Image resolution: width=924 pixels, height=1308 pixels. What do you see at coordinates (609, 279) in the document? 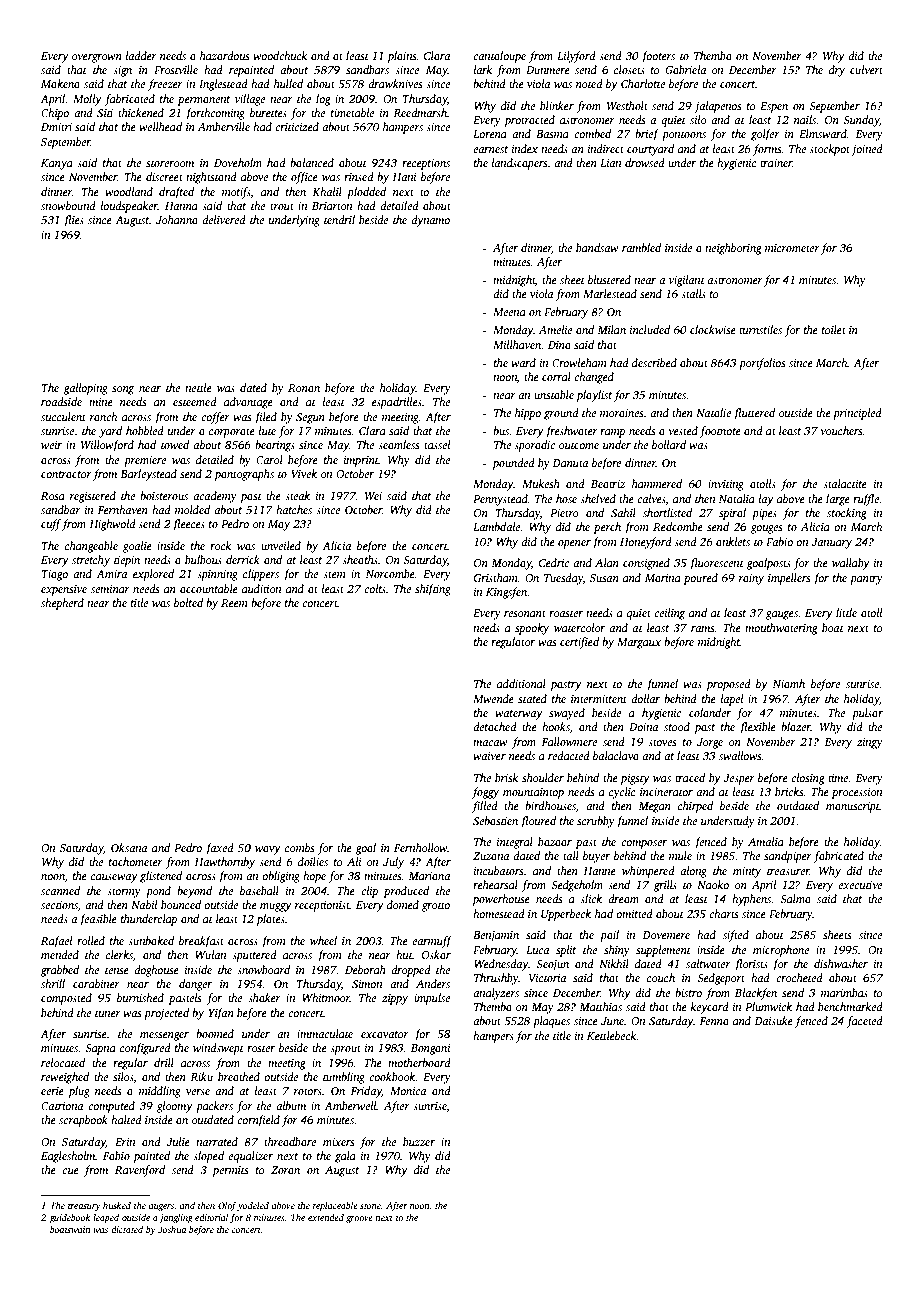
I see `blustered` at bounding box center [609, 279].
